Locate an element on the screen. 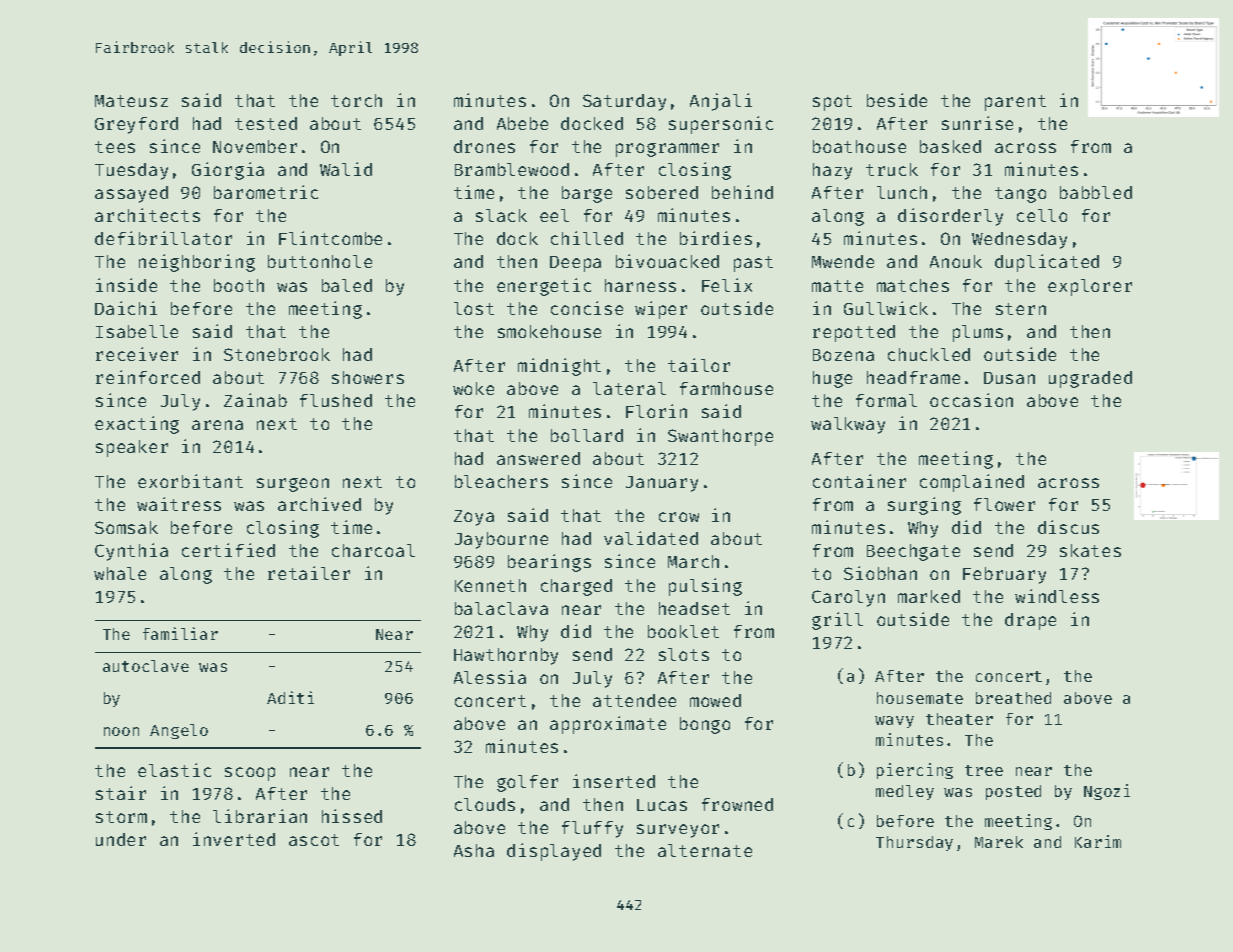  Mateusz is located at coordinates (131, 101).
